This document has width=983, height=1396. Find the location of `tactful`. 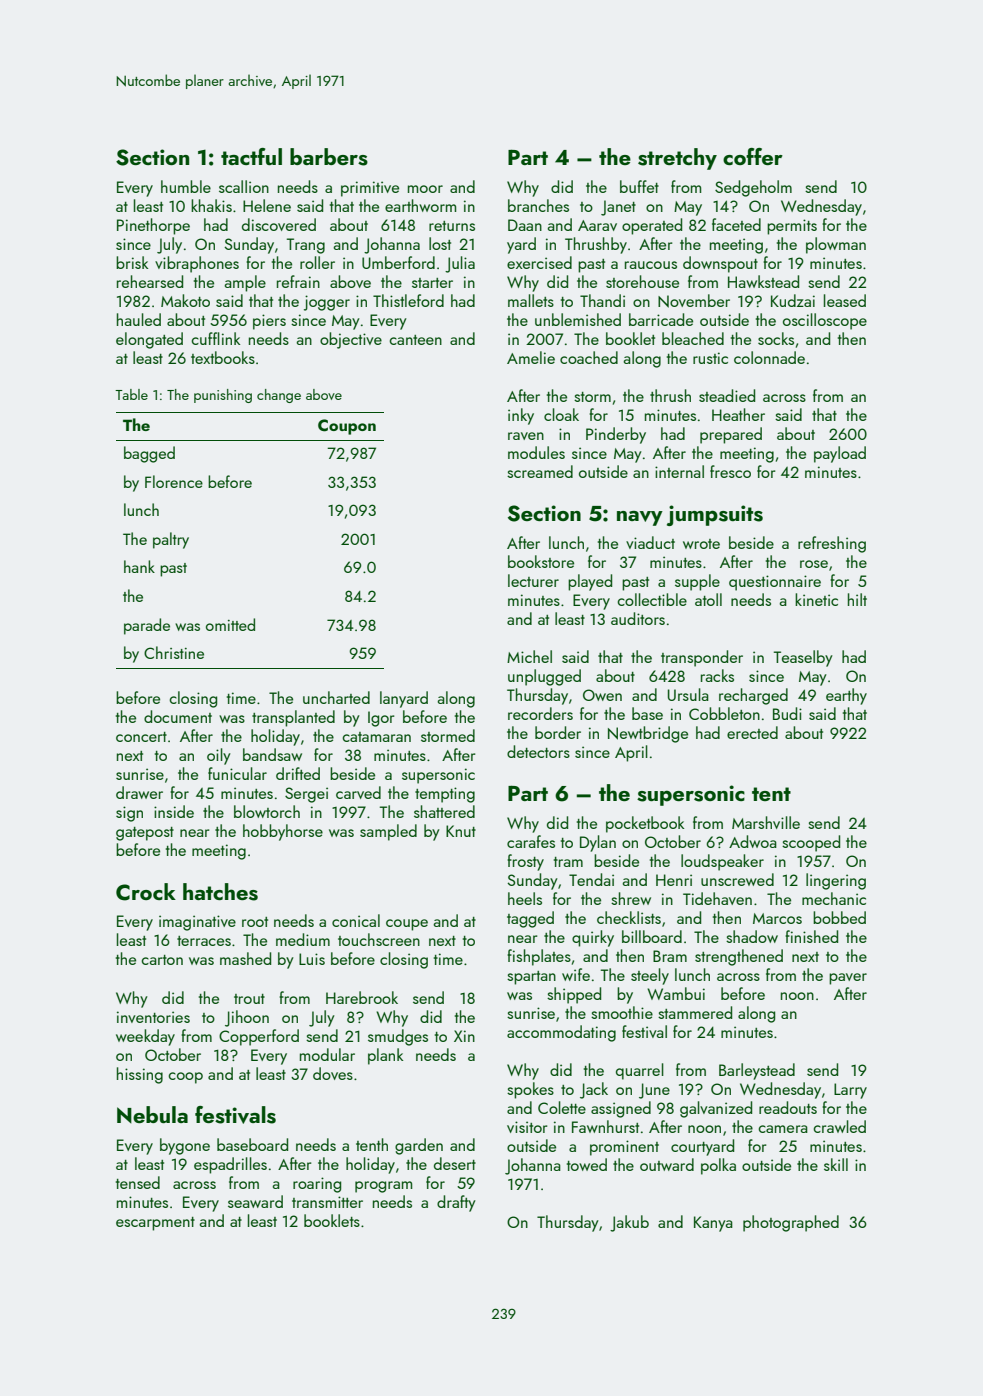

tactful is located at coordinates (251, 156).
